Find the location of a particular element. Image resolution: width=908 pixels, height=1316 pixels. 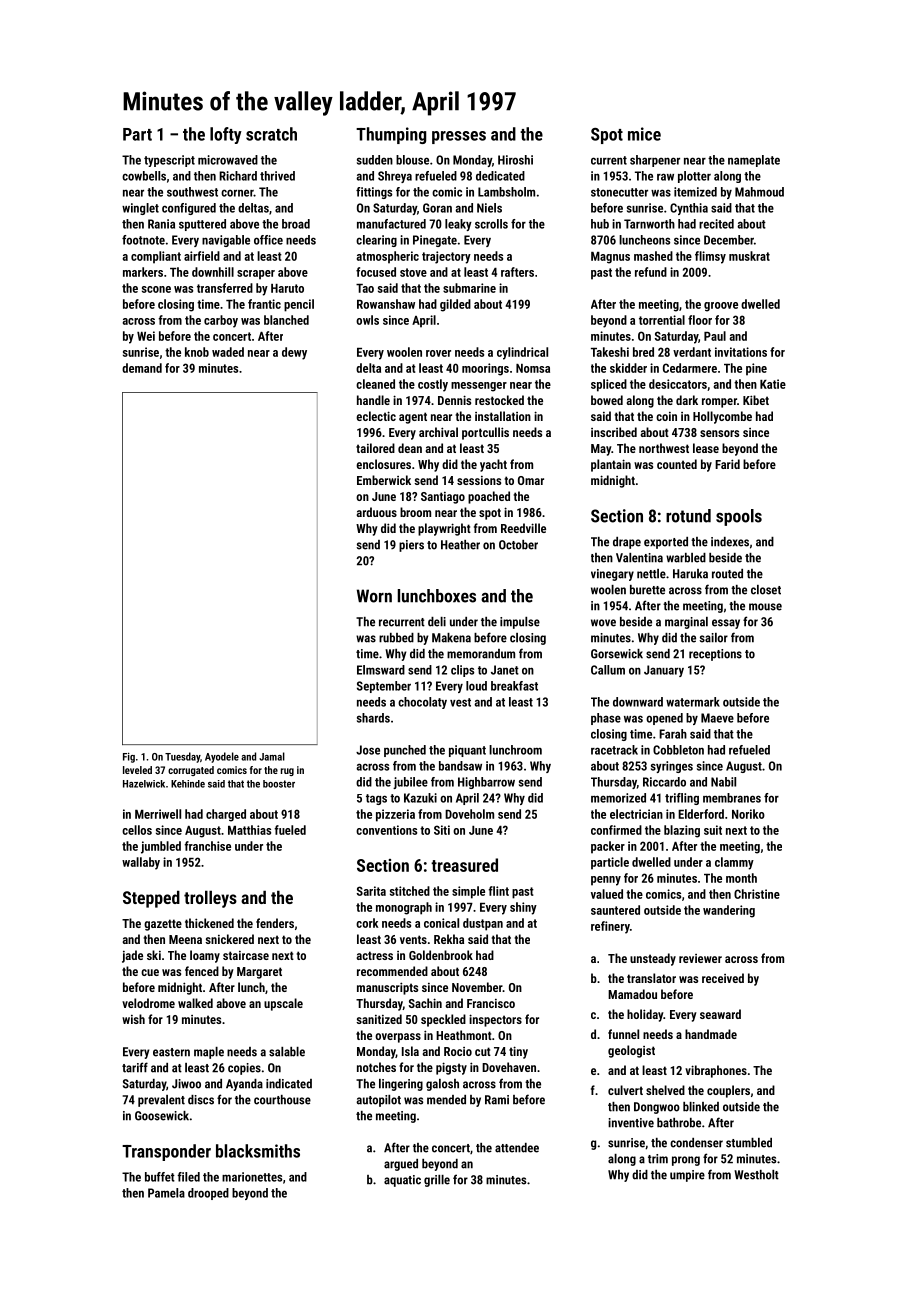

nameplate is located at coordinates (754, 161).
